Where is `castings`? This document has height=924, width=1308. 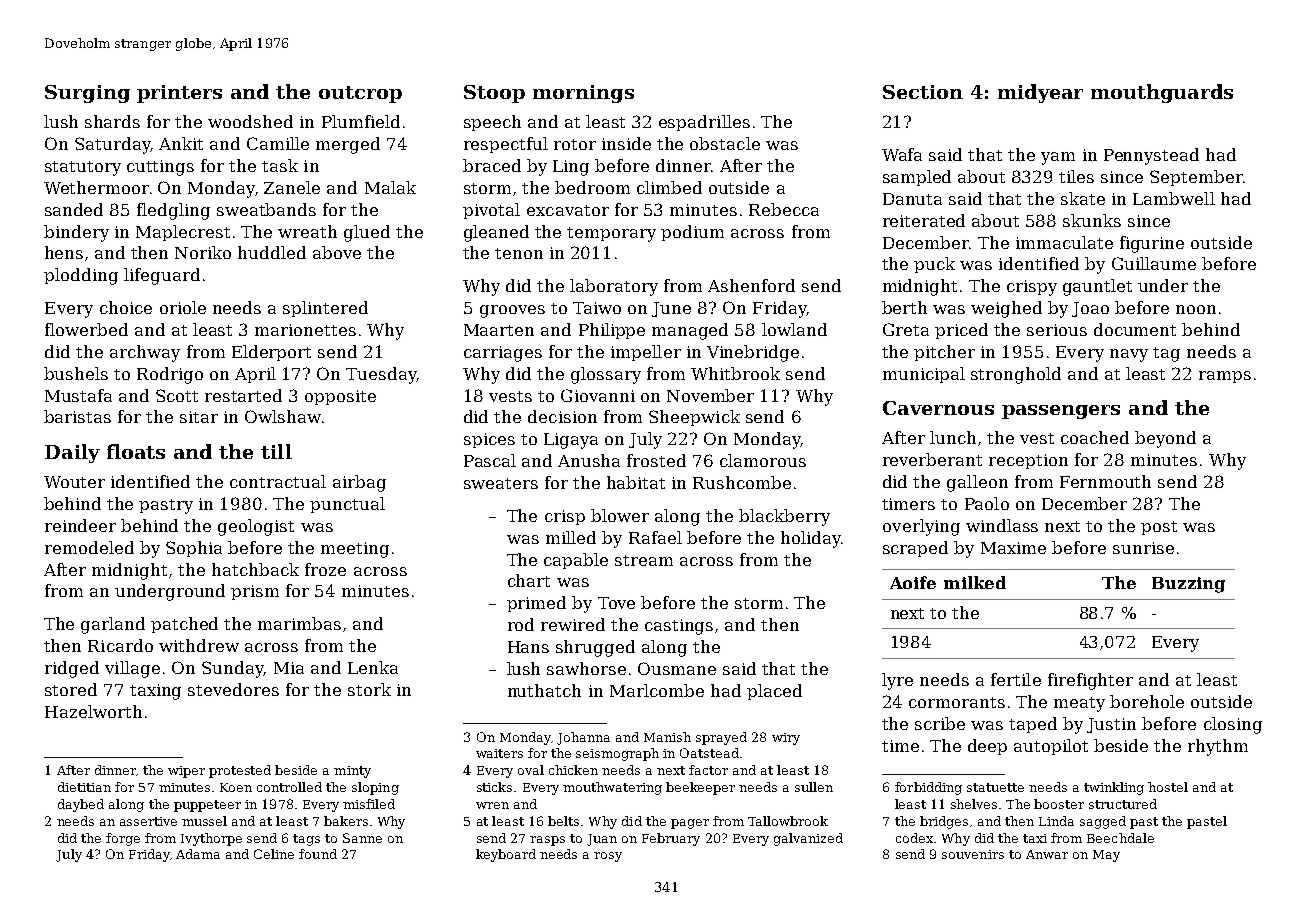 castings is located at coordinates (679, 627).
